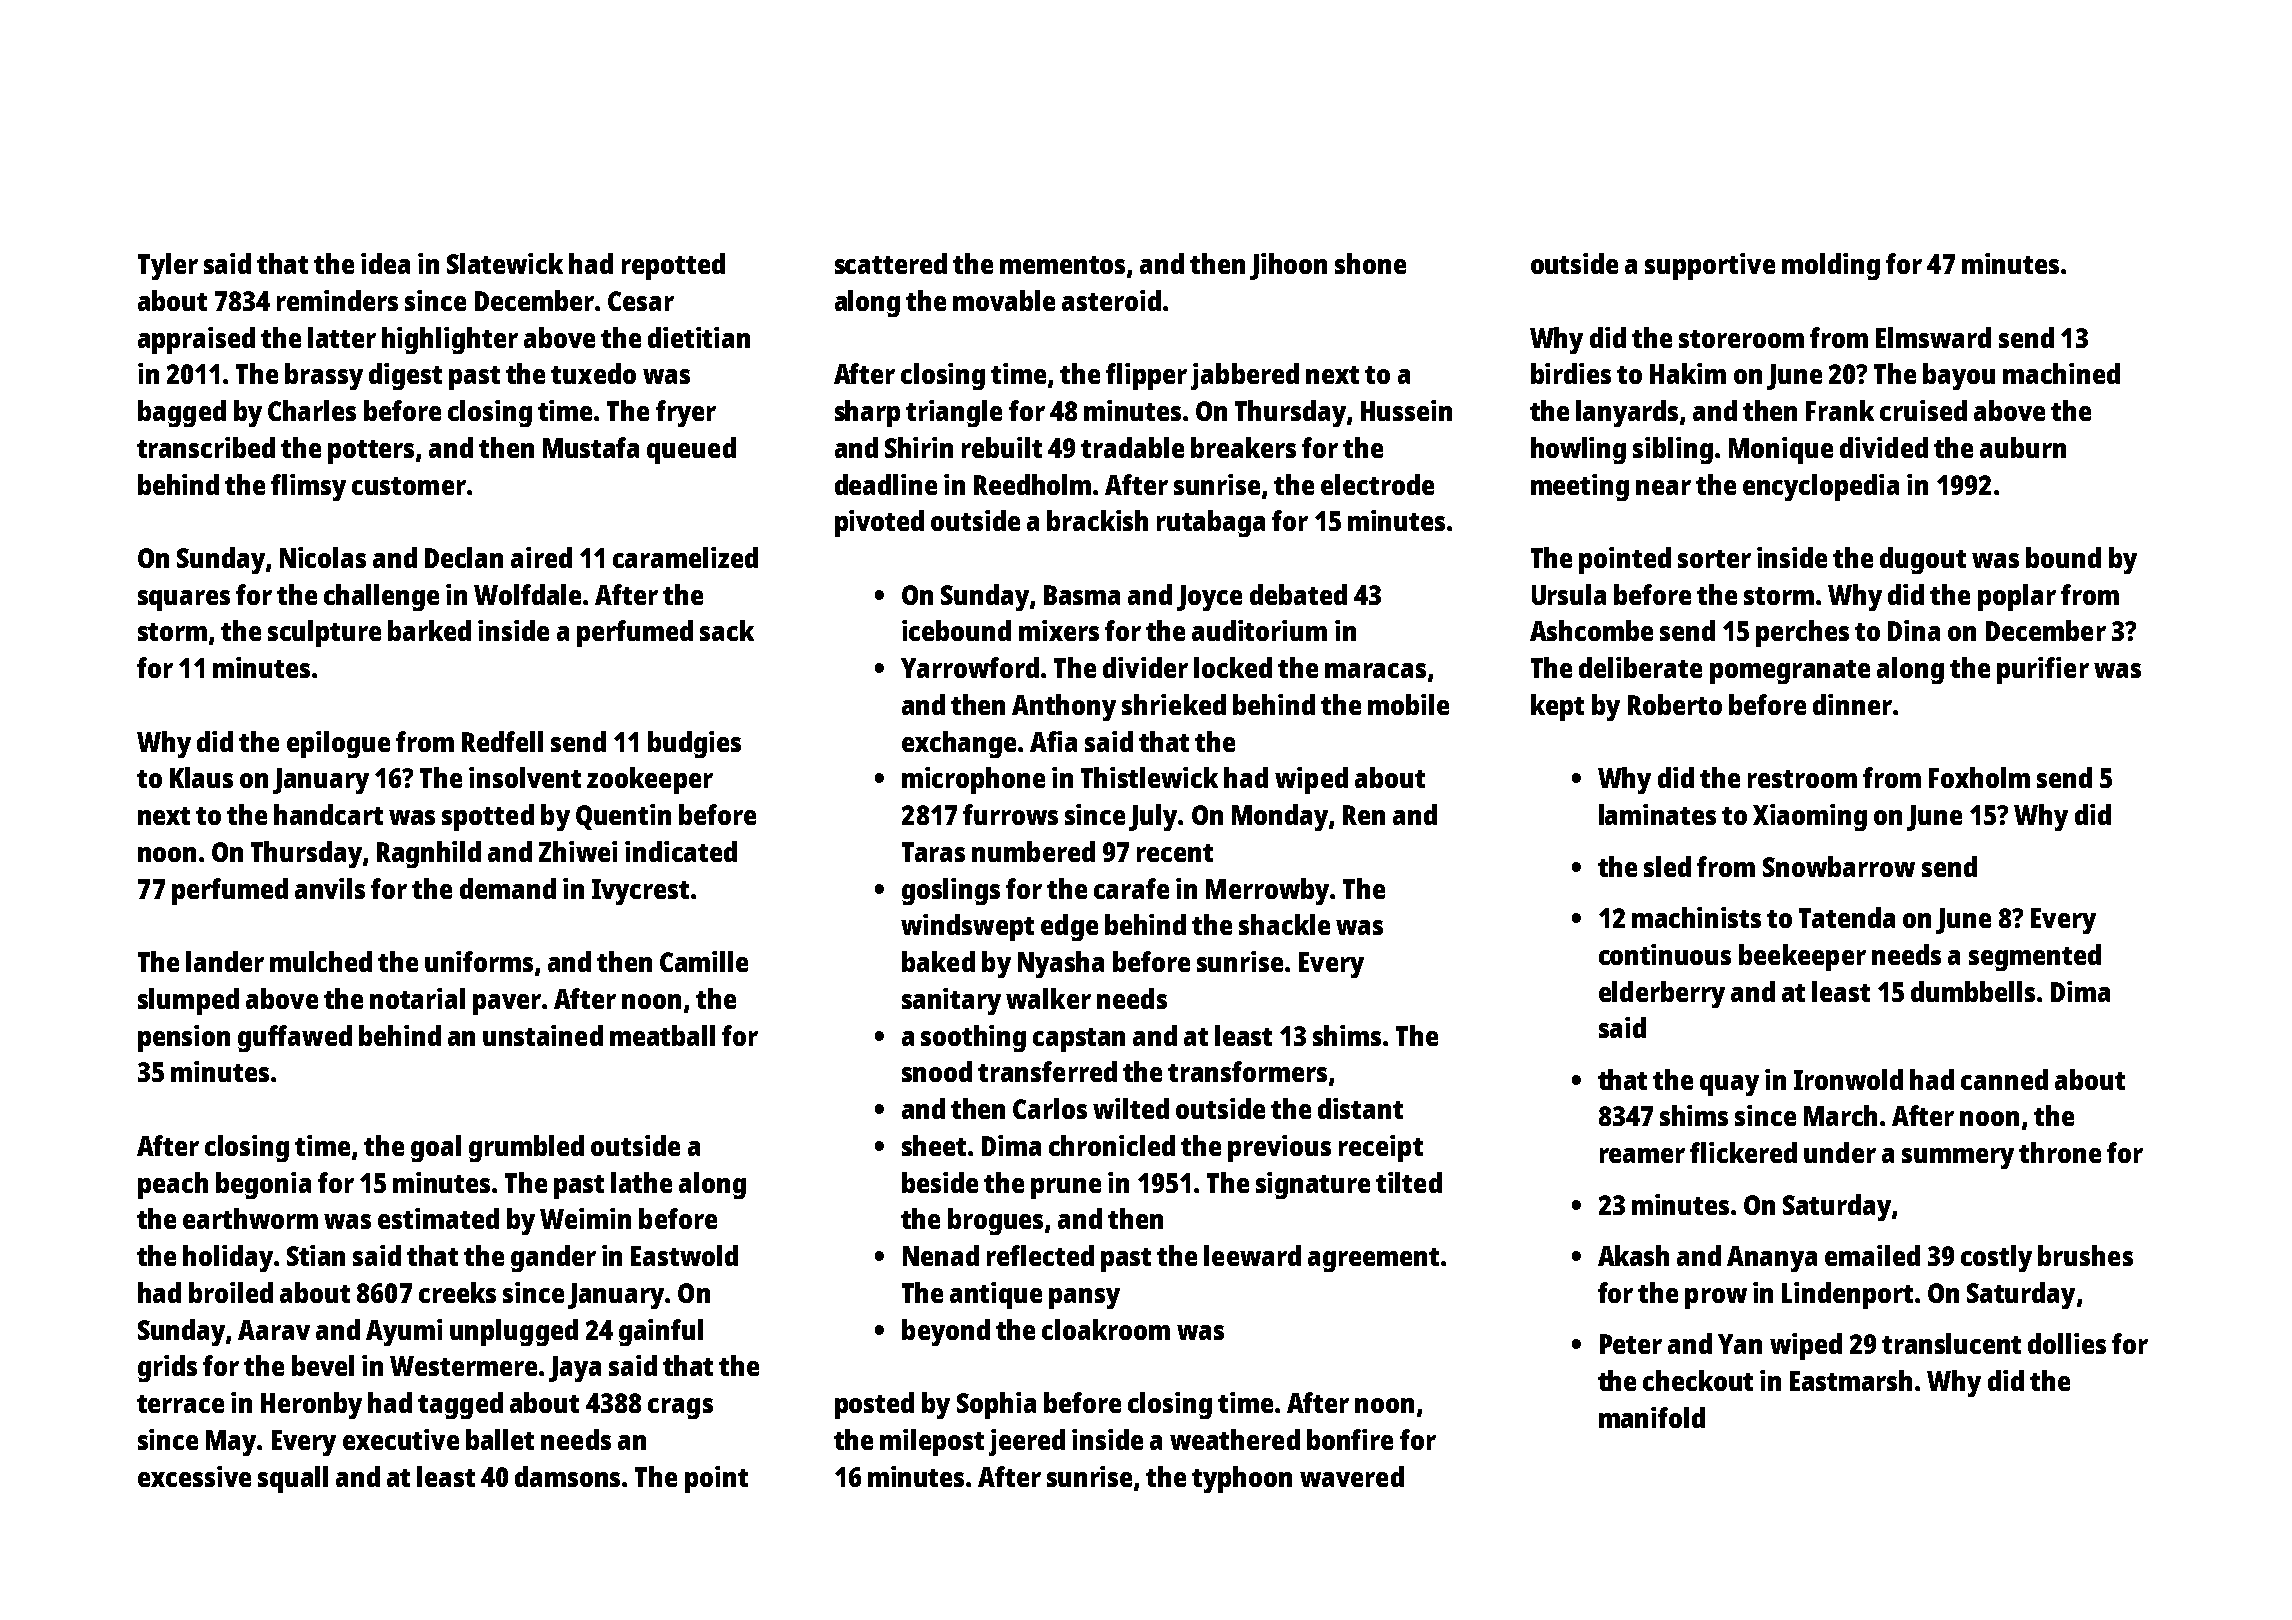 Image resolution: width=2292 pixels, height=1620 pixels. What do you see at coordinates (1979, 777) in the image?
I see `Foxholm` at bounding box center [1979, 777].
